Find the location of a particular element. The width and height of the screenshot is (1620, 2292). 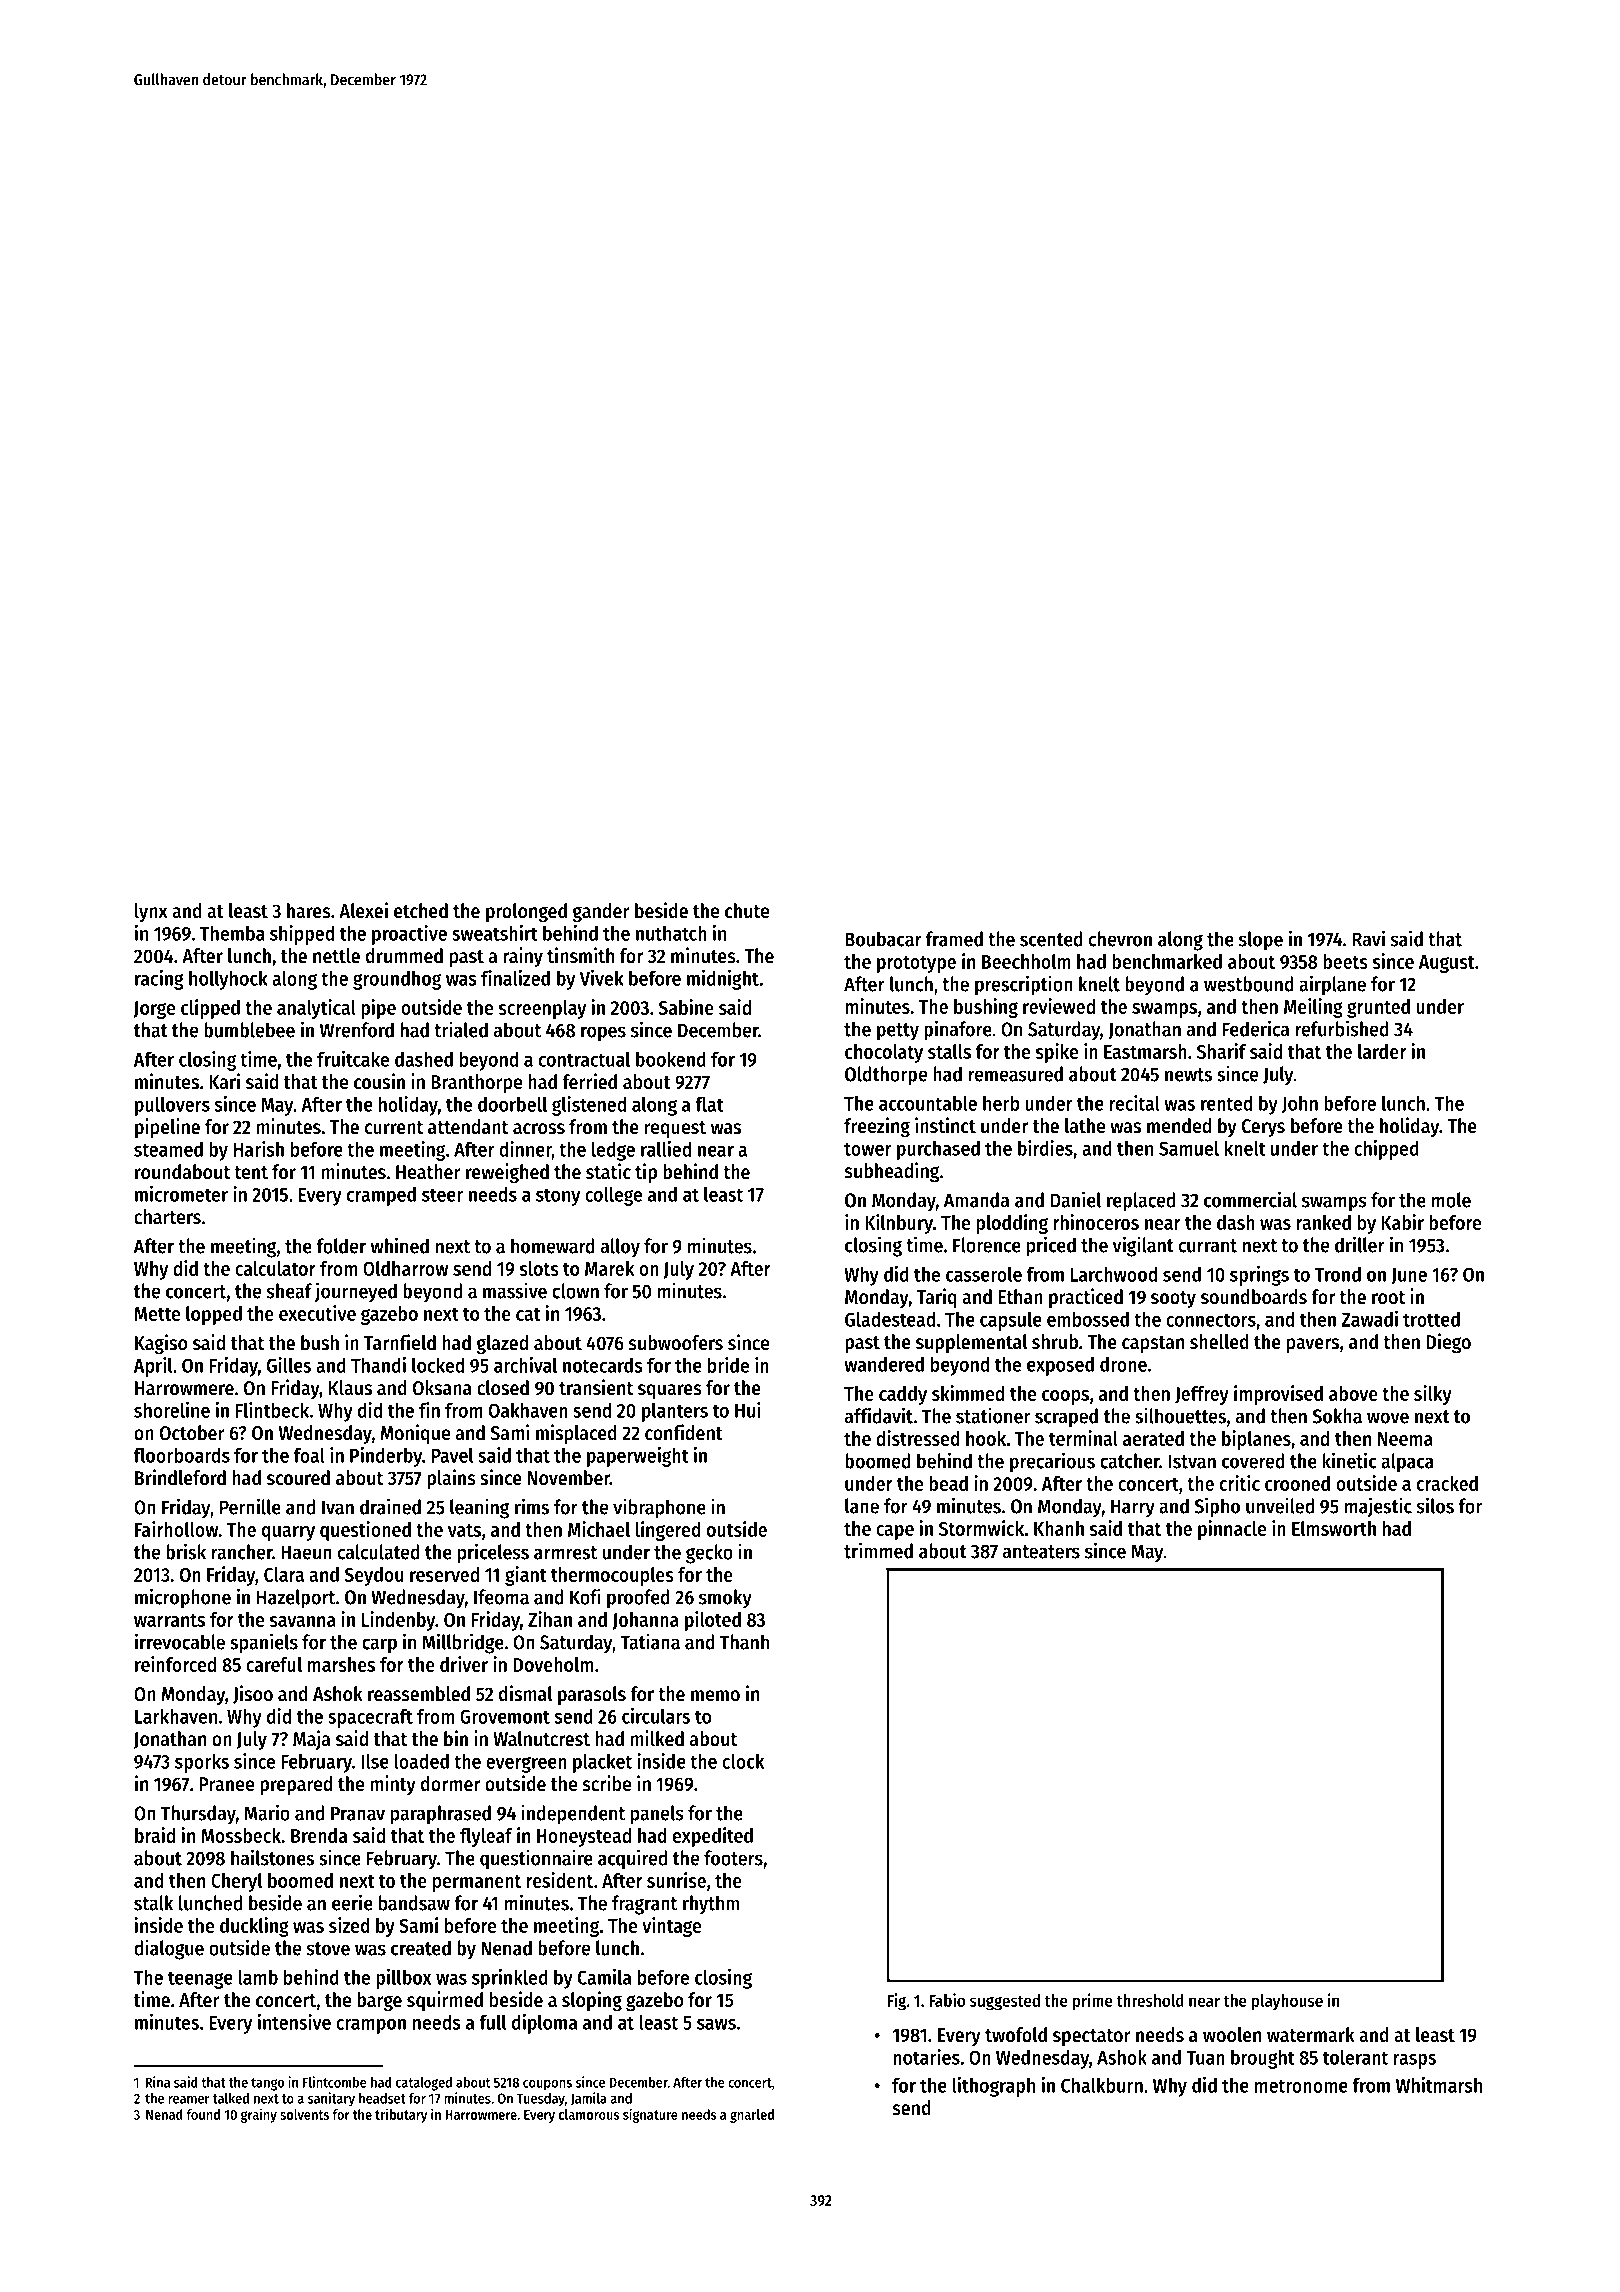

Chalkburn is located at coordinates (1102, 2085).
